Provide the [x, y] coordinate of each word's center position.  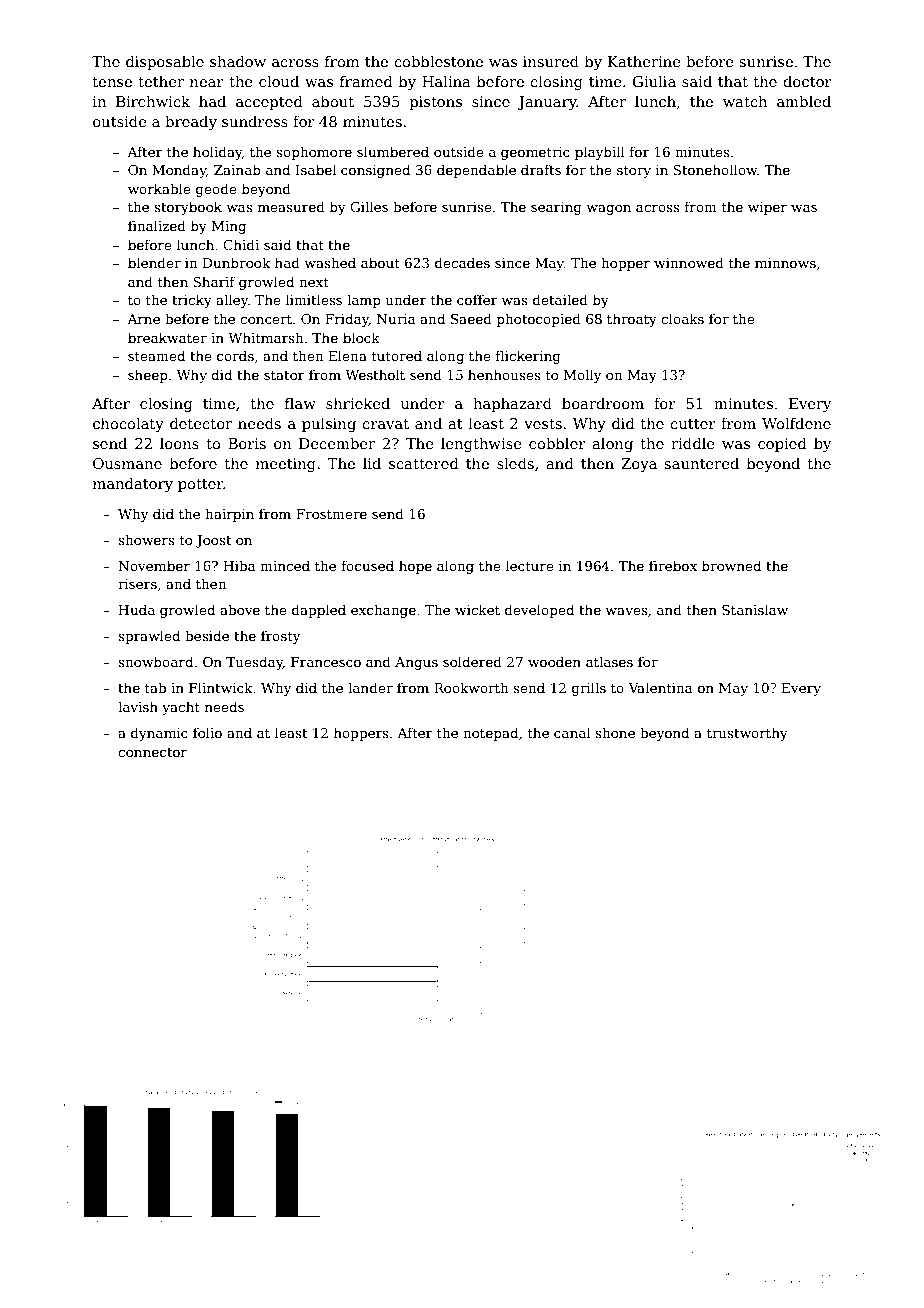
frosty [280, 637]
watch [745, 101]
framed [366, 81]
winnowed [689, 262]
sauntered [701, 463]
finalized [157, 225]
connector [152, 752]
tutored [397, 355]
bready [191, 122]
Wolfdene [796, 423]
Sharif [214, 281]
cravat [385, 424]
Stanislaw [755, 609]
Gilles [369, 206]
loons [179, 443]
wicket [477, 609]
